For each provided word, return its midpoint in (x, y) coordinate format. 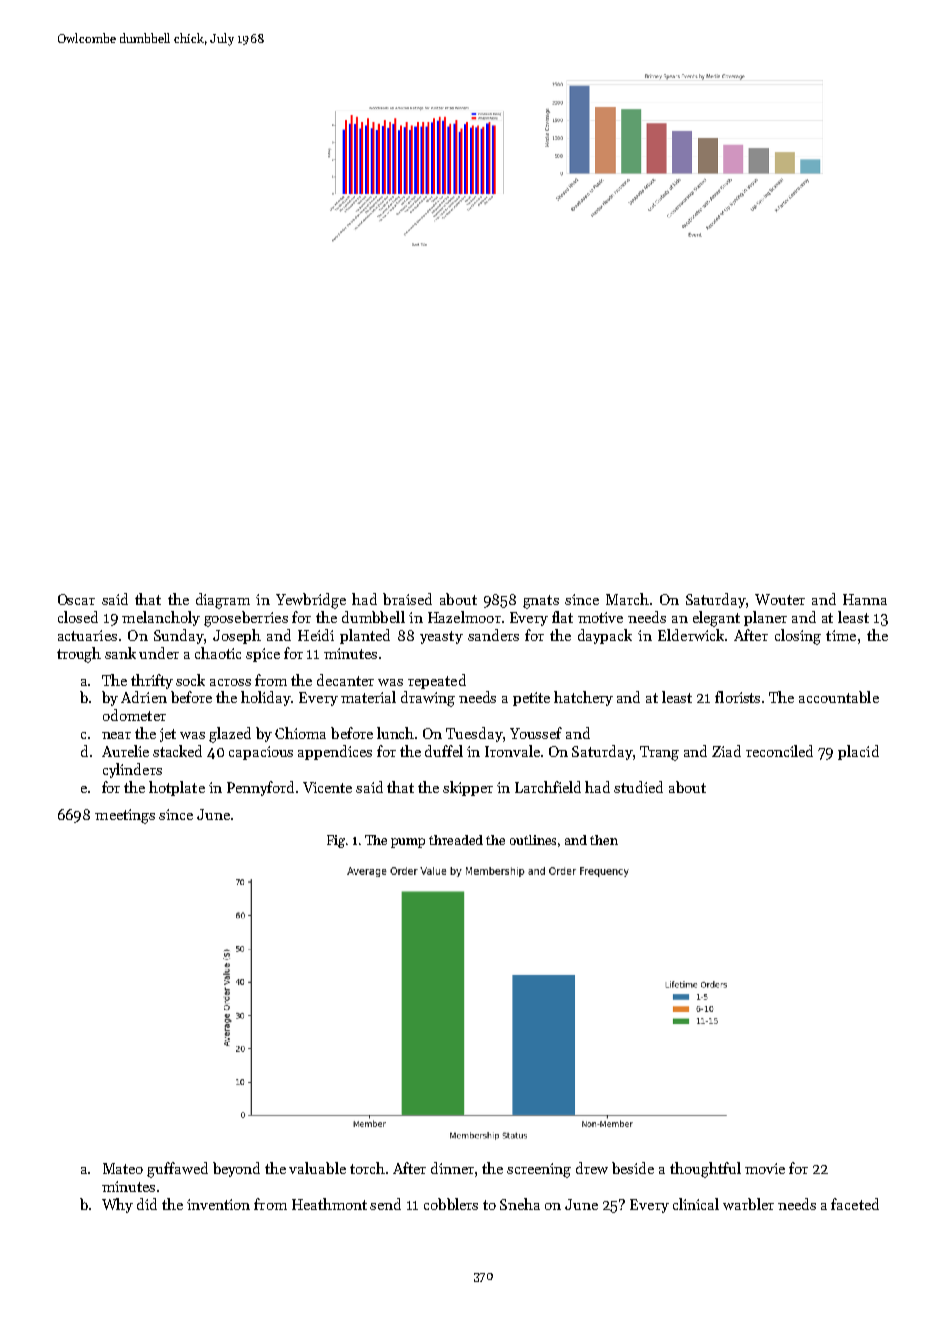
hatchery (583, 698)
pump (408, 843)
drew (592, 1168)
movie (765, 1168)
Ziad (726, 751)
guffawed (177, 1170)
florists (737, 697)
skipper (468, 788)
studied (638, 787)
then (604, 840)
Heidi (316, 635)
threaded (456, 840)
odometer (134, 715)
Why (117, 1205)
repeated (437, 681)
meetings (125, 816)
